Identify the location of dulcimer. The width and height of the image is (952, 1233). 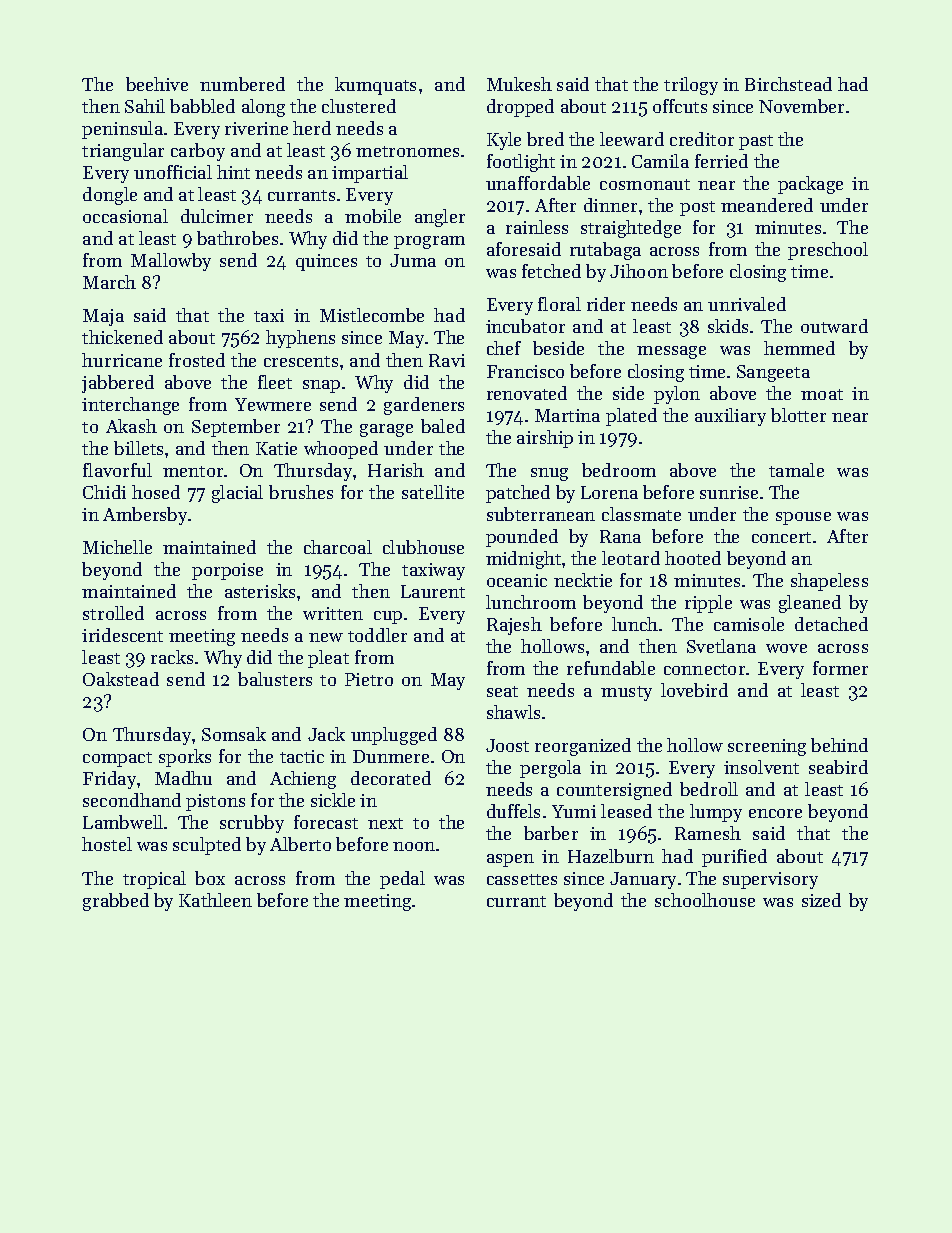
(217, 216).
